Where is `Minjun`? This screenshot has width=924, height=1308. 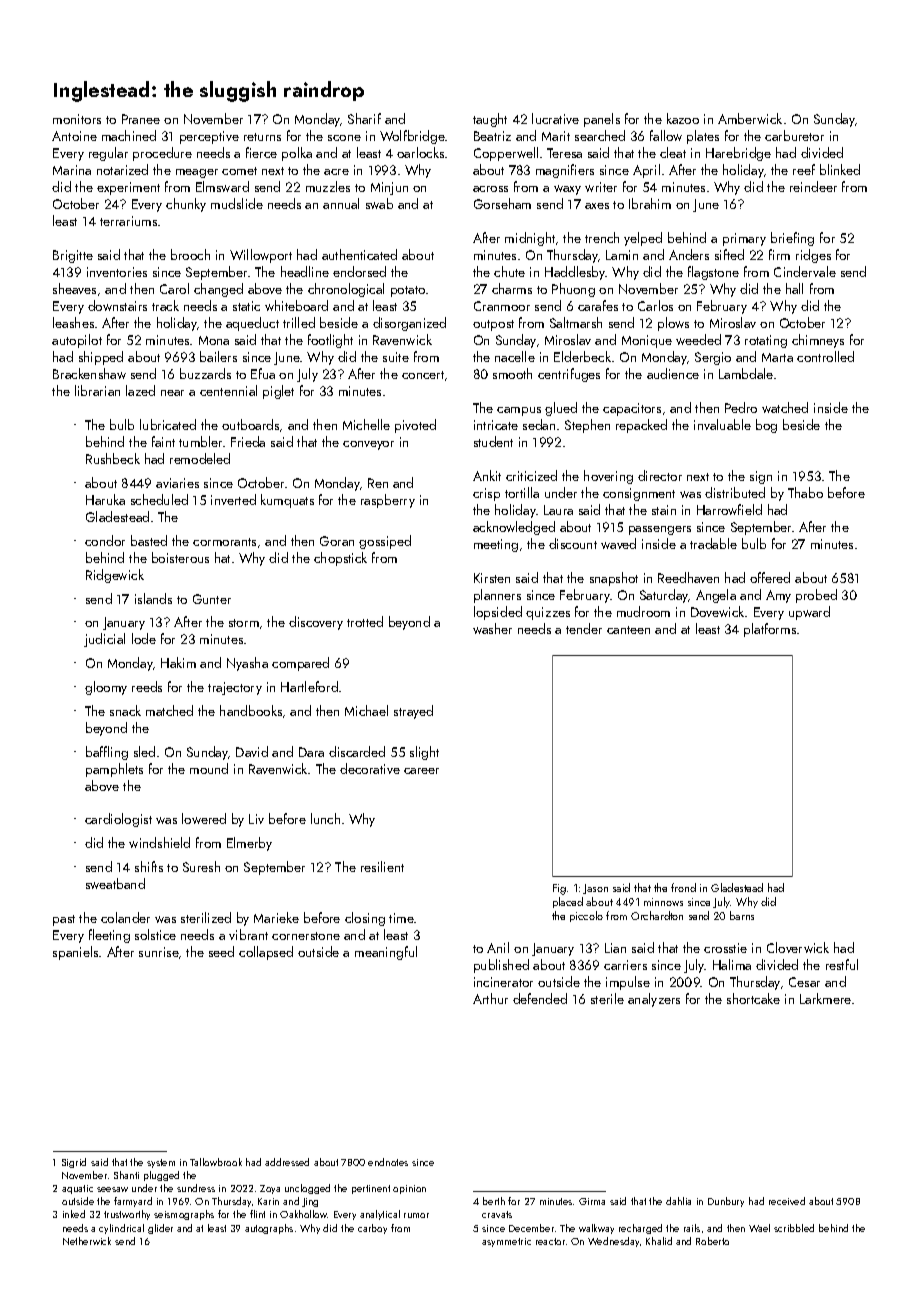
Minjun is located at coordinates (389, 188).
